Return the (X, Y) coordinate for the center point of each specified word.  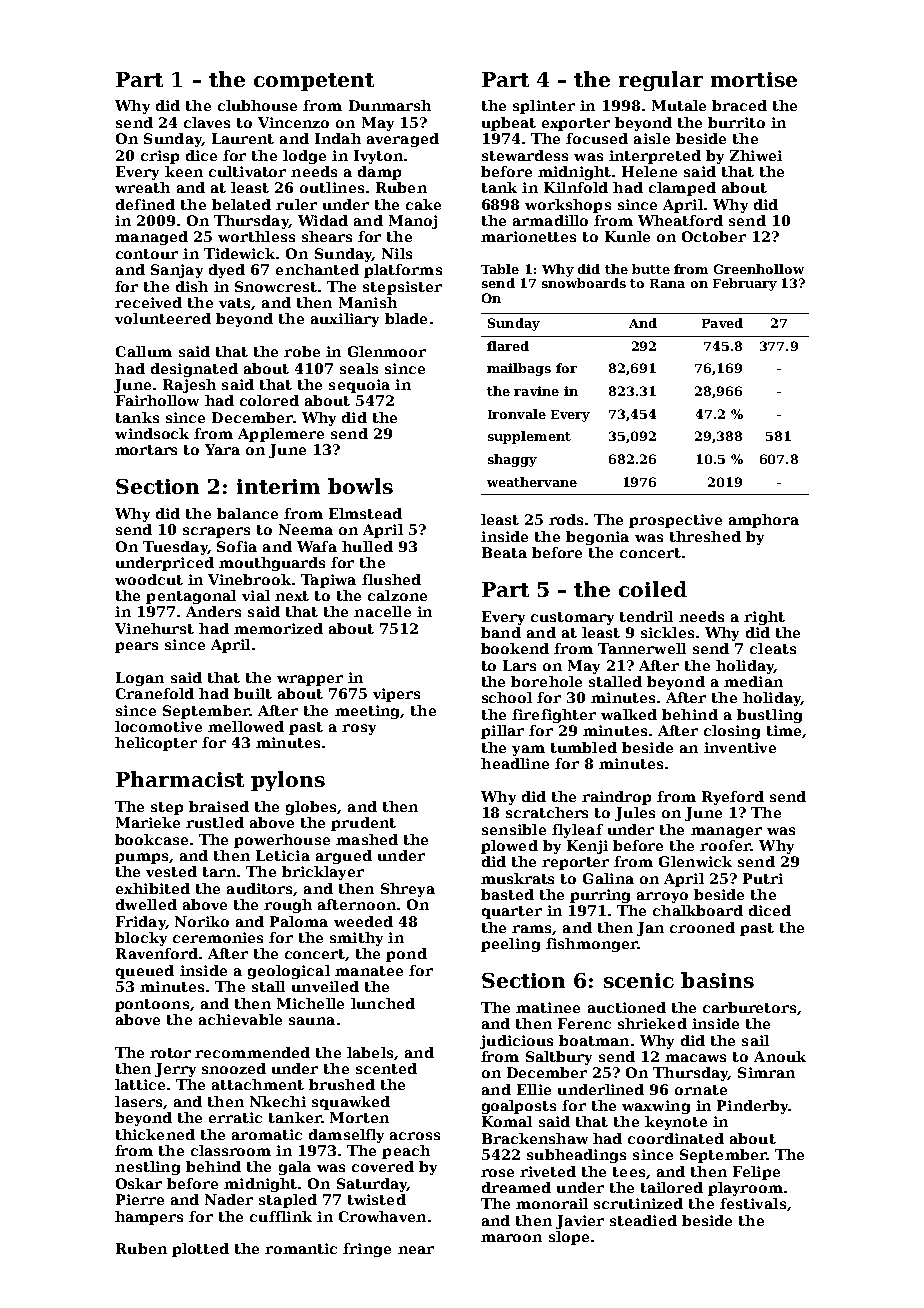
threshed (705, 536)
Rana (667, 283)
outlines (332, 187)
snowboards (584, 283)
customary (572, 618)
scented (386, 1068)
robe (302, 351)
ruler (296, 204)
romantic (301, 1248)
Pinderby (752, 1107)
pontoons (152, 1005)
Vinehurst (154, 628)
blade (406, 318)
